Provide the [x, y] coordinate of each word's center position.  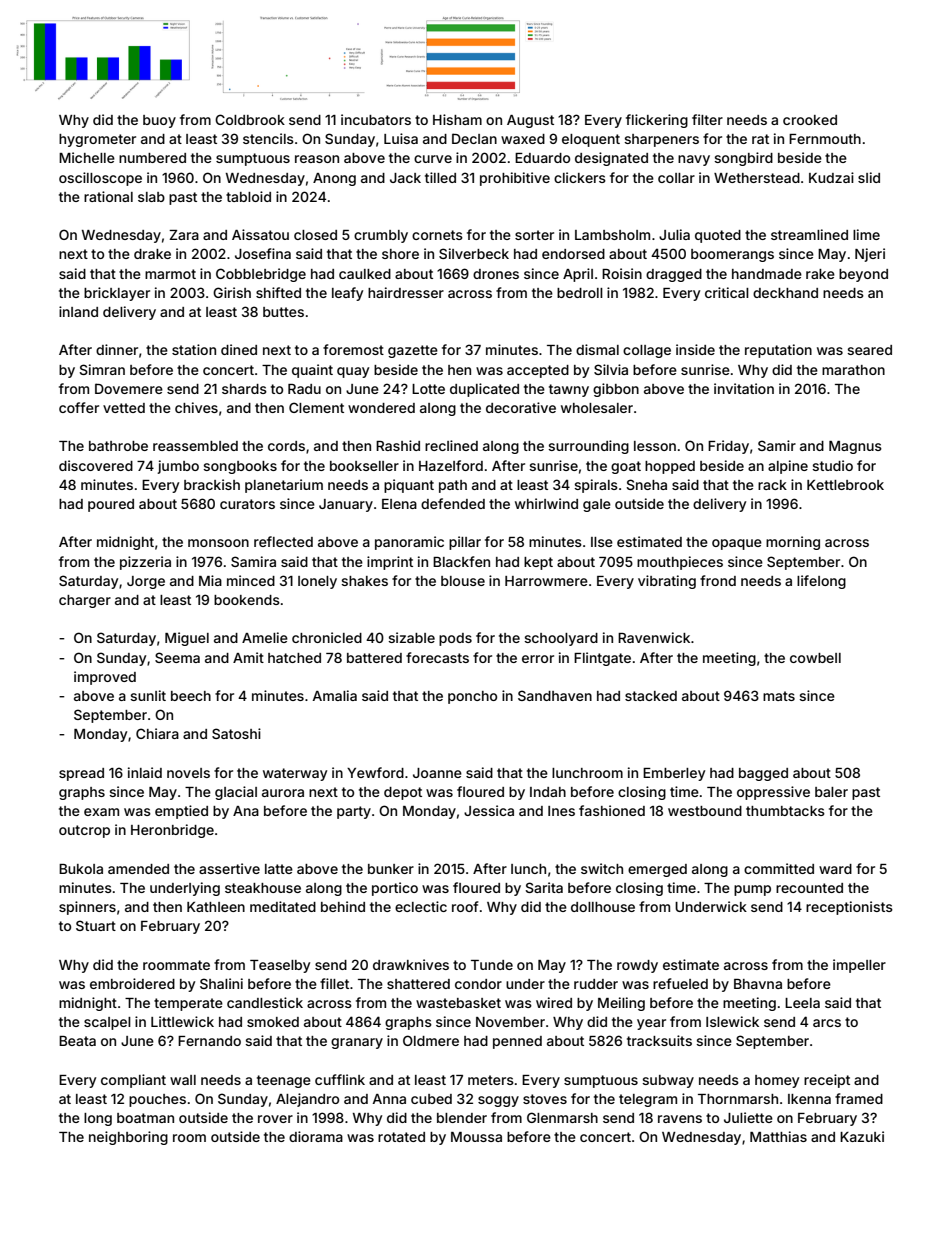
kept [538, 563]
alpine [788, 467]
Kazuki [862, 1136]
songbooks [240, 467]
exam [101, 812]
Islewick [732, 1021]
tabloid [248, 196]
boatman [145, 1118]
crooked [810, 120]
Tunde [492, 965]
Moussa [476, 1137]
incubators [376, 119]
